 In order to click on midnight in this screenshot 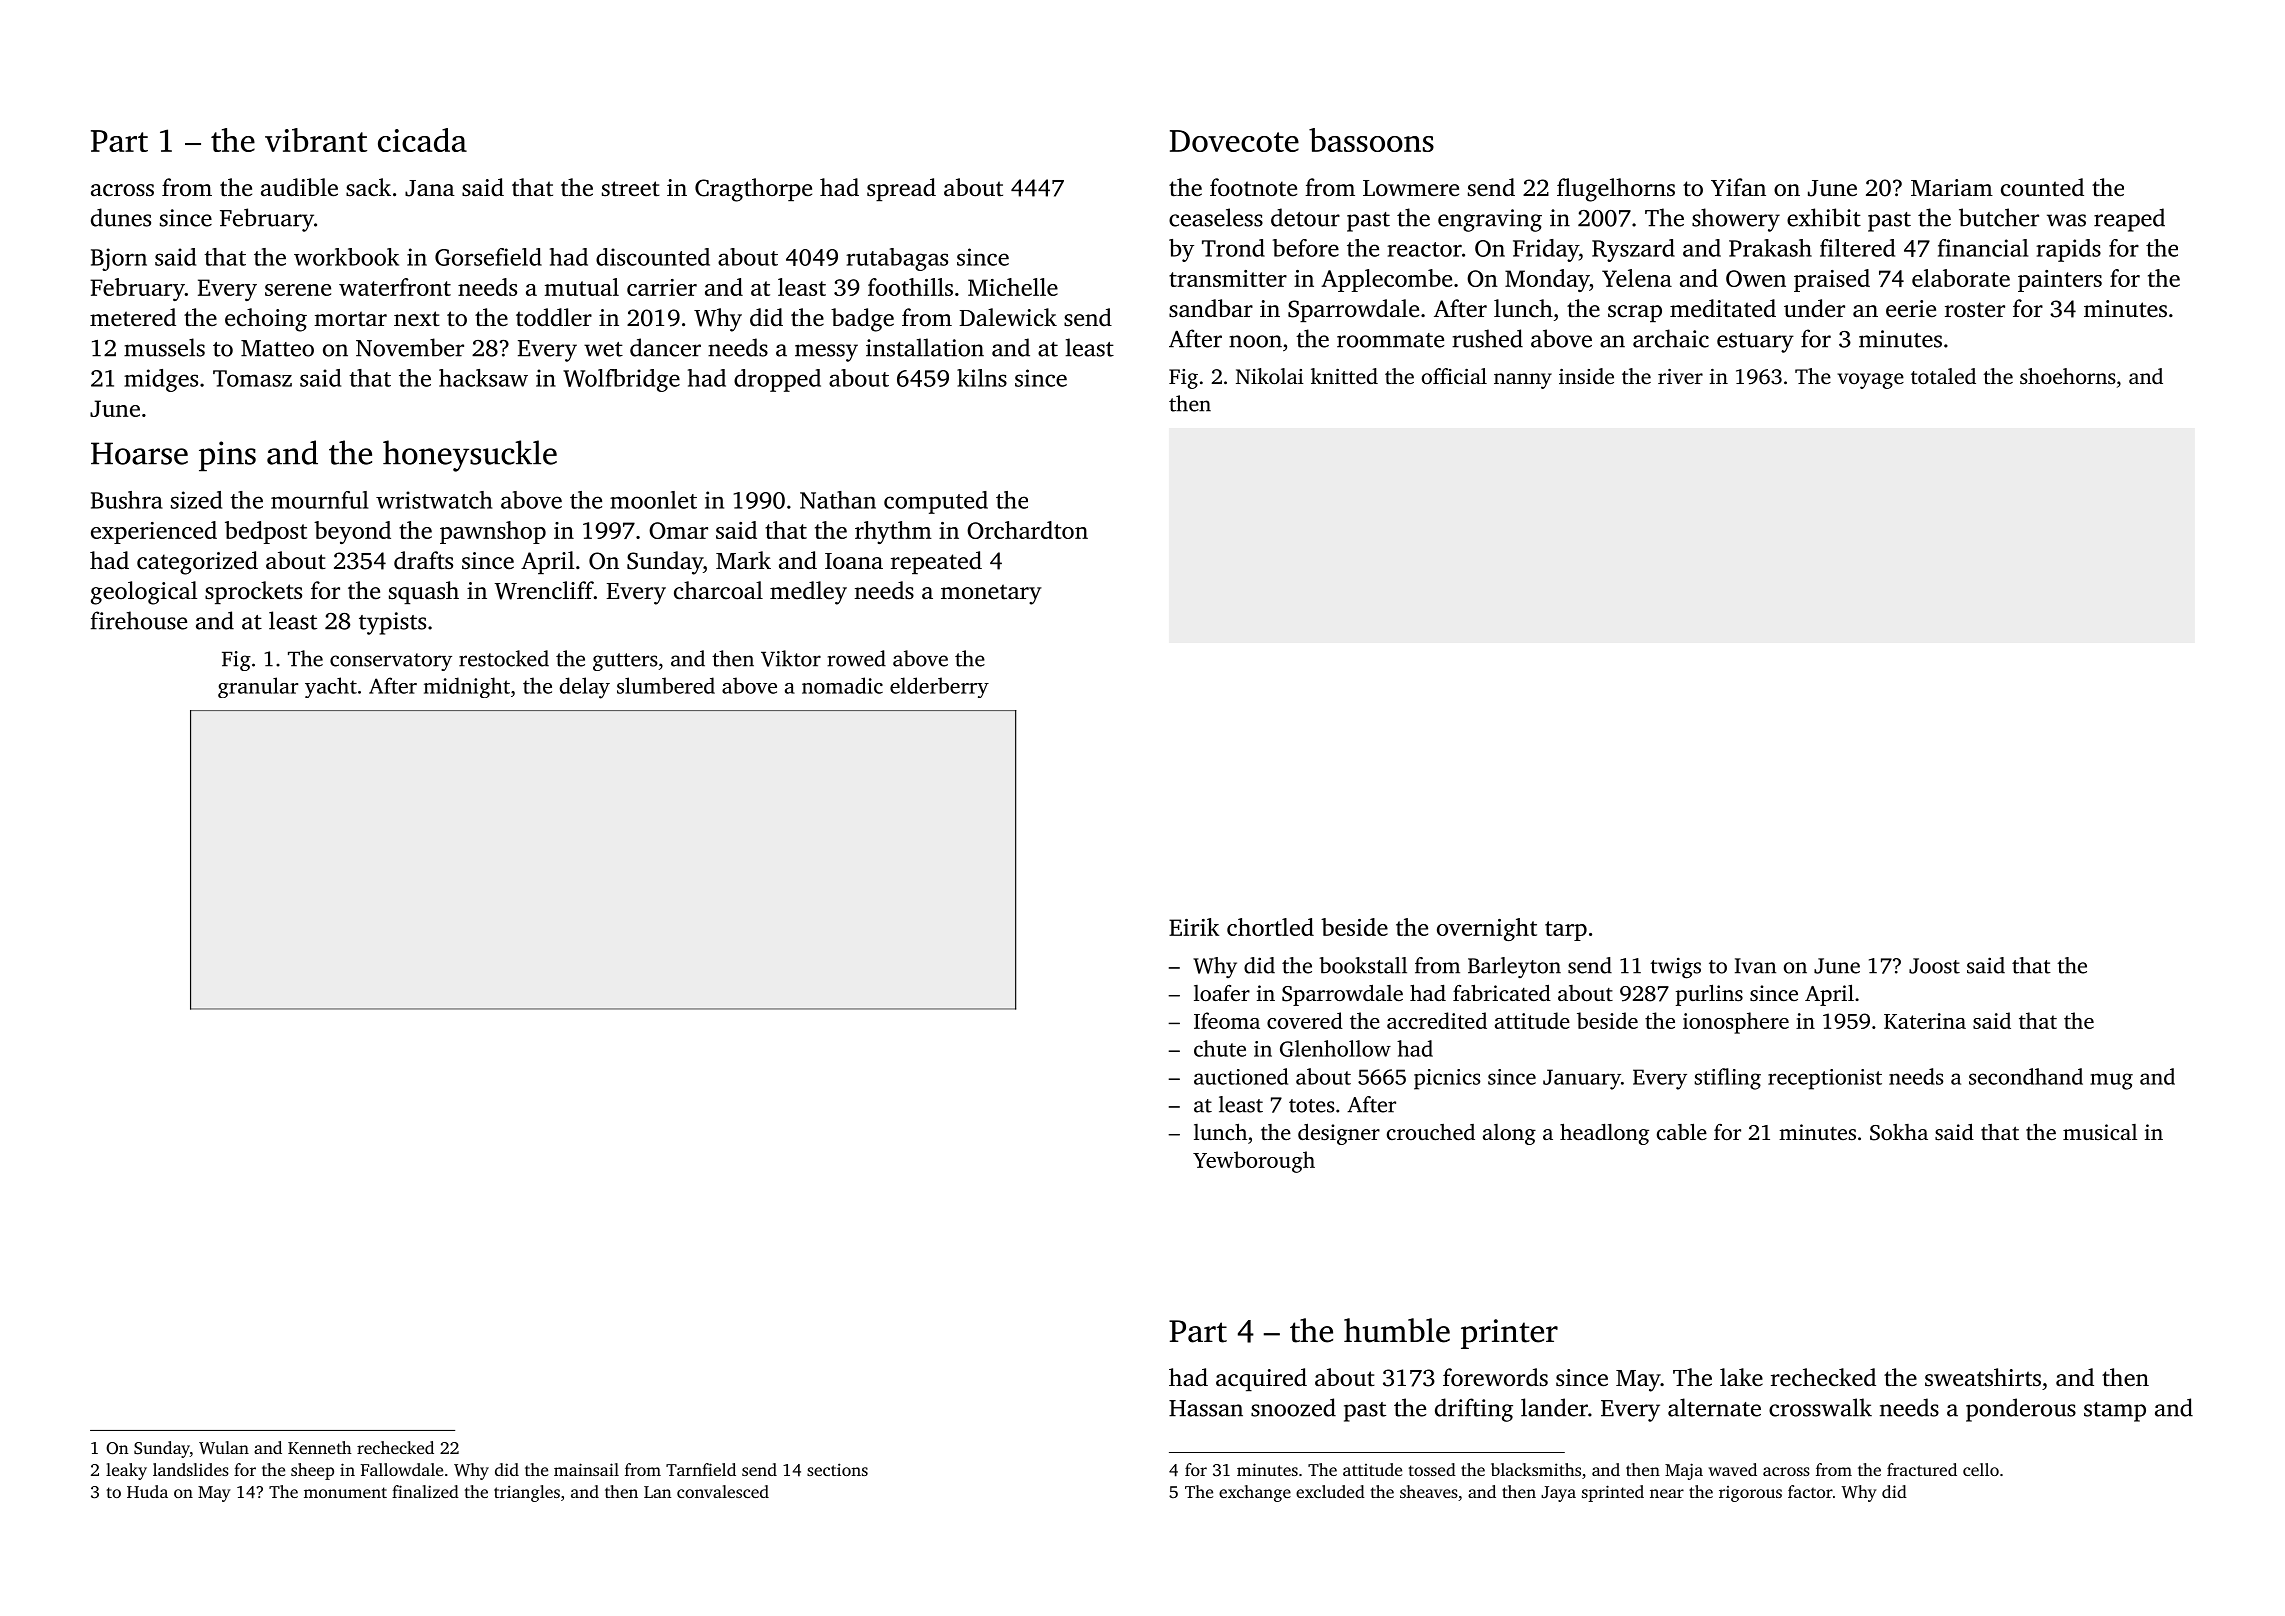, I will do `click(467, 687)`.
